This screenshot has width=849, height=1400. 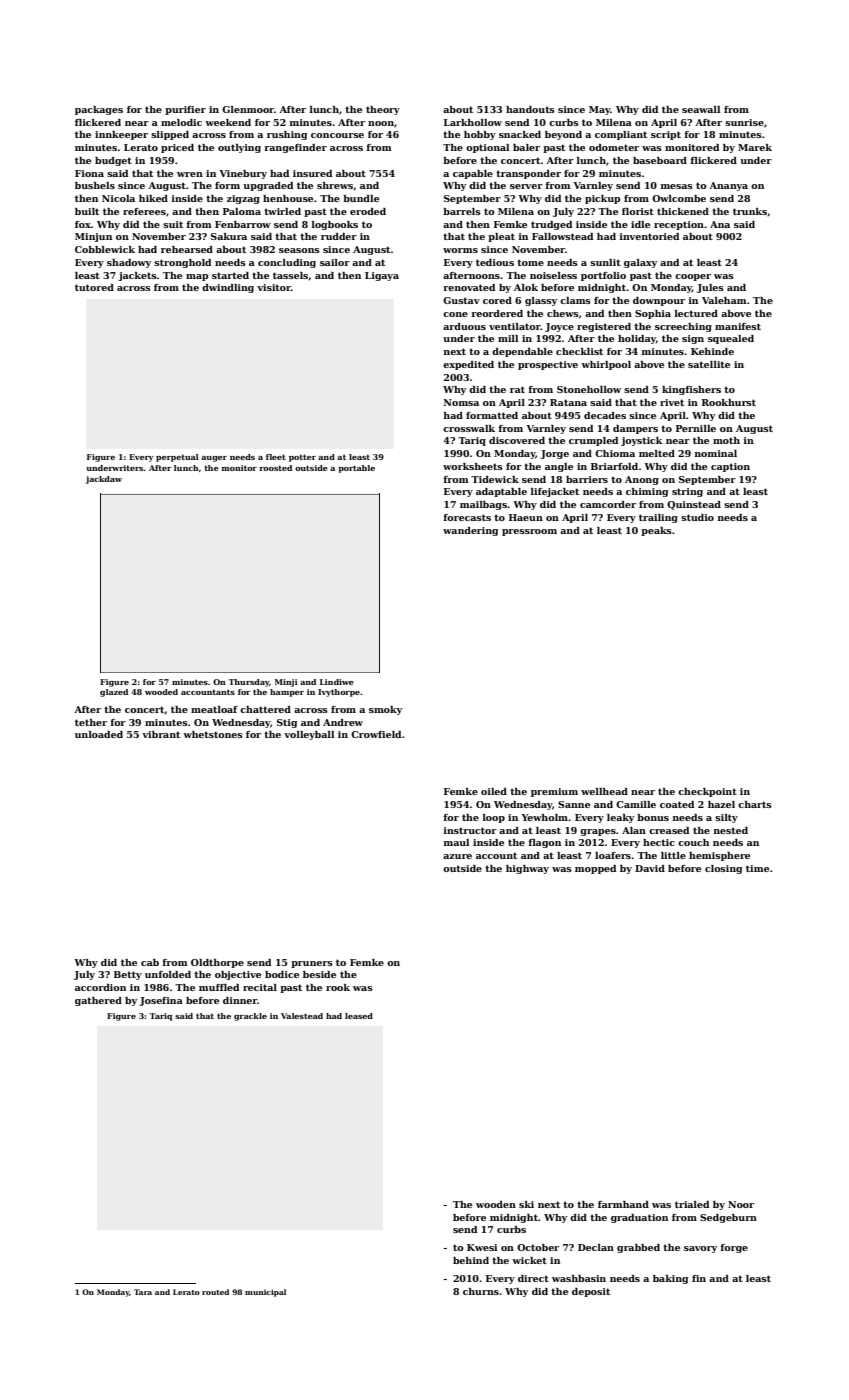 I want to click on accordion, so click(x=100, y=987).
